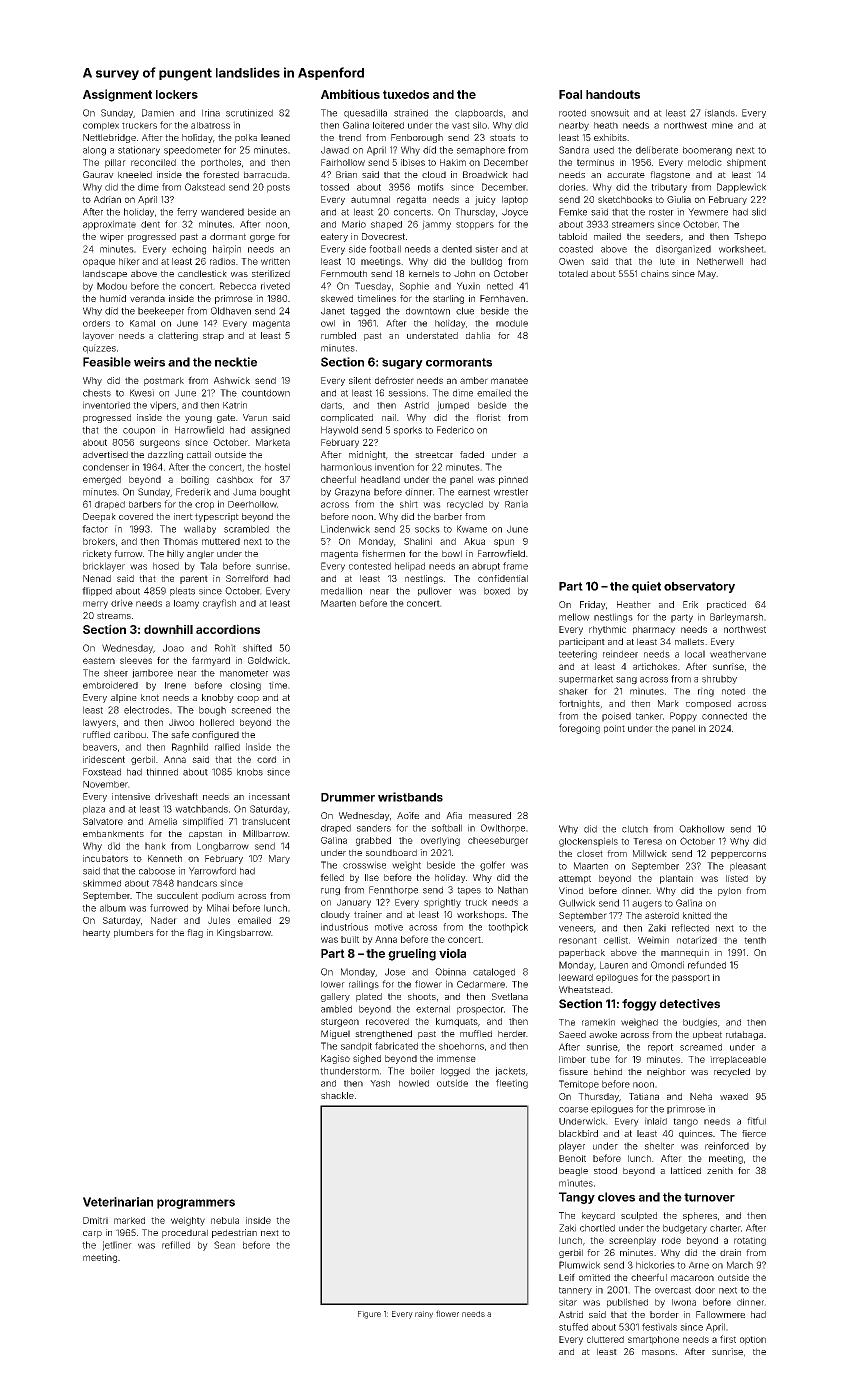 The width and height of the screenshot is (849, 1400). Describe the element at coordinates (117, 1246) in the screenshot. I see `jetliner` at that location.
